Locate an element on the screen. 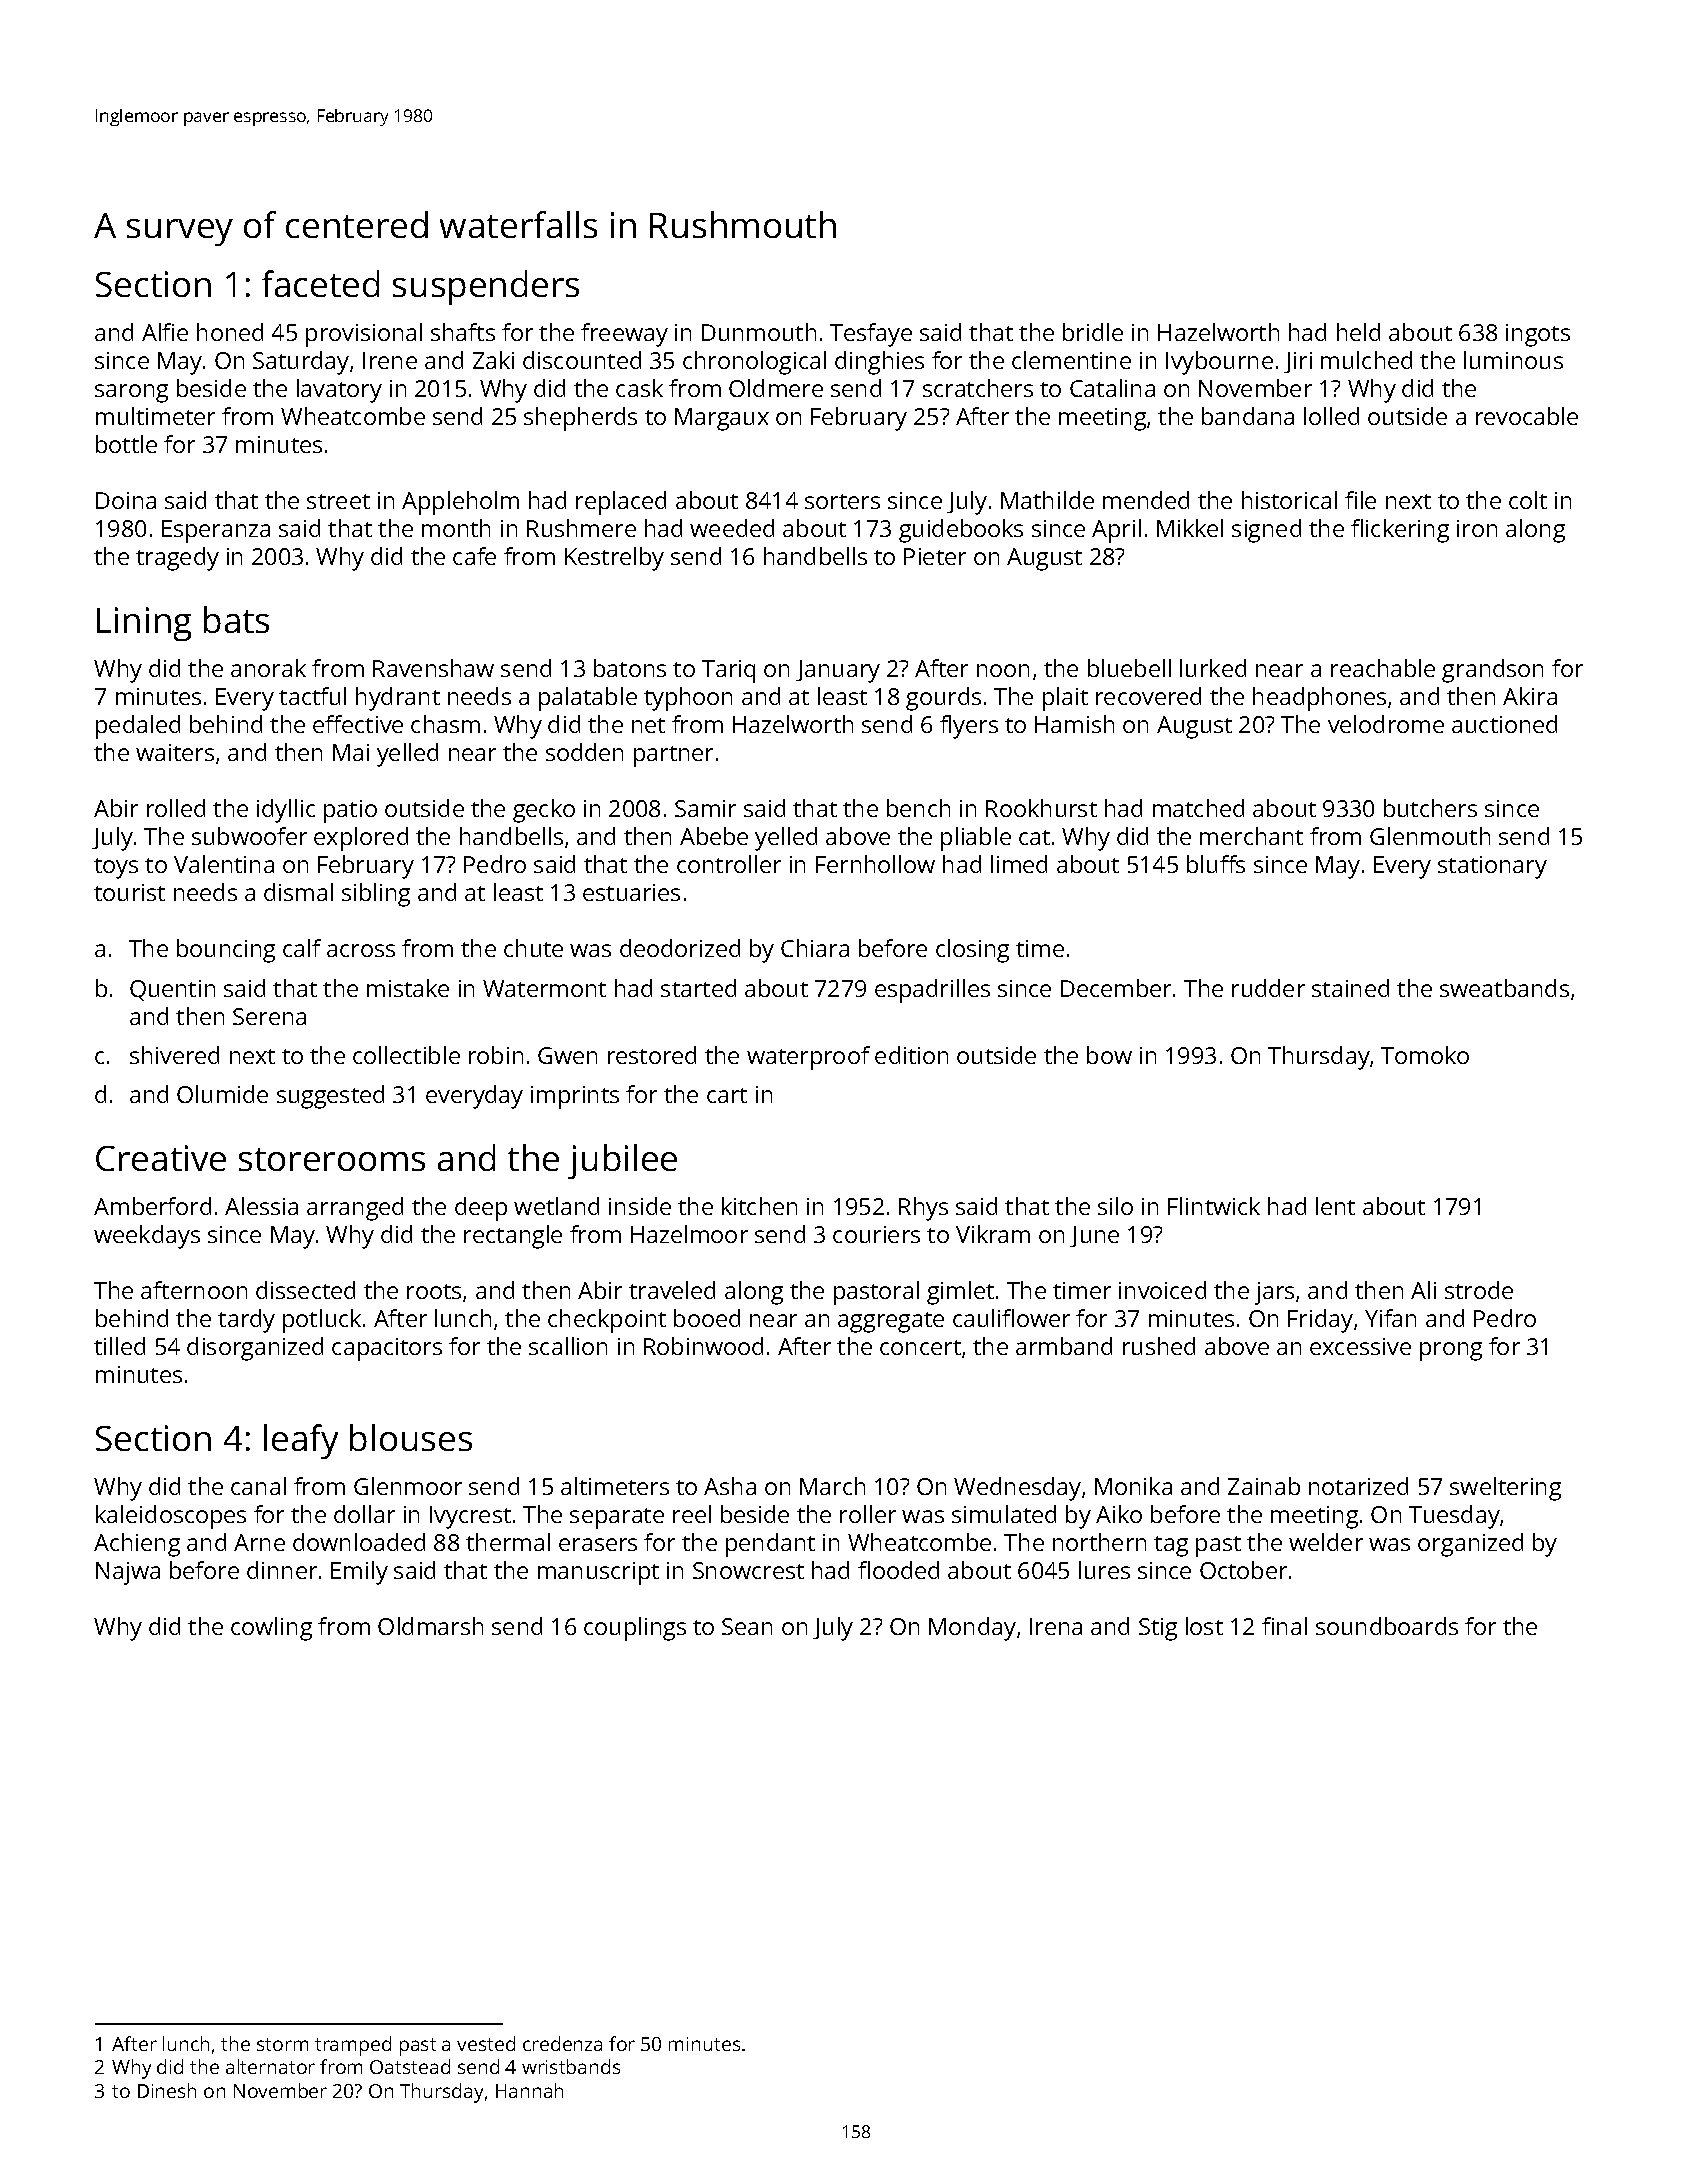 The image size is (1683, 2178). weekdays is located at coordinates (147, 1237).
